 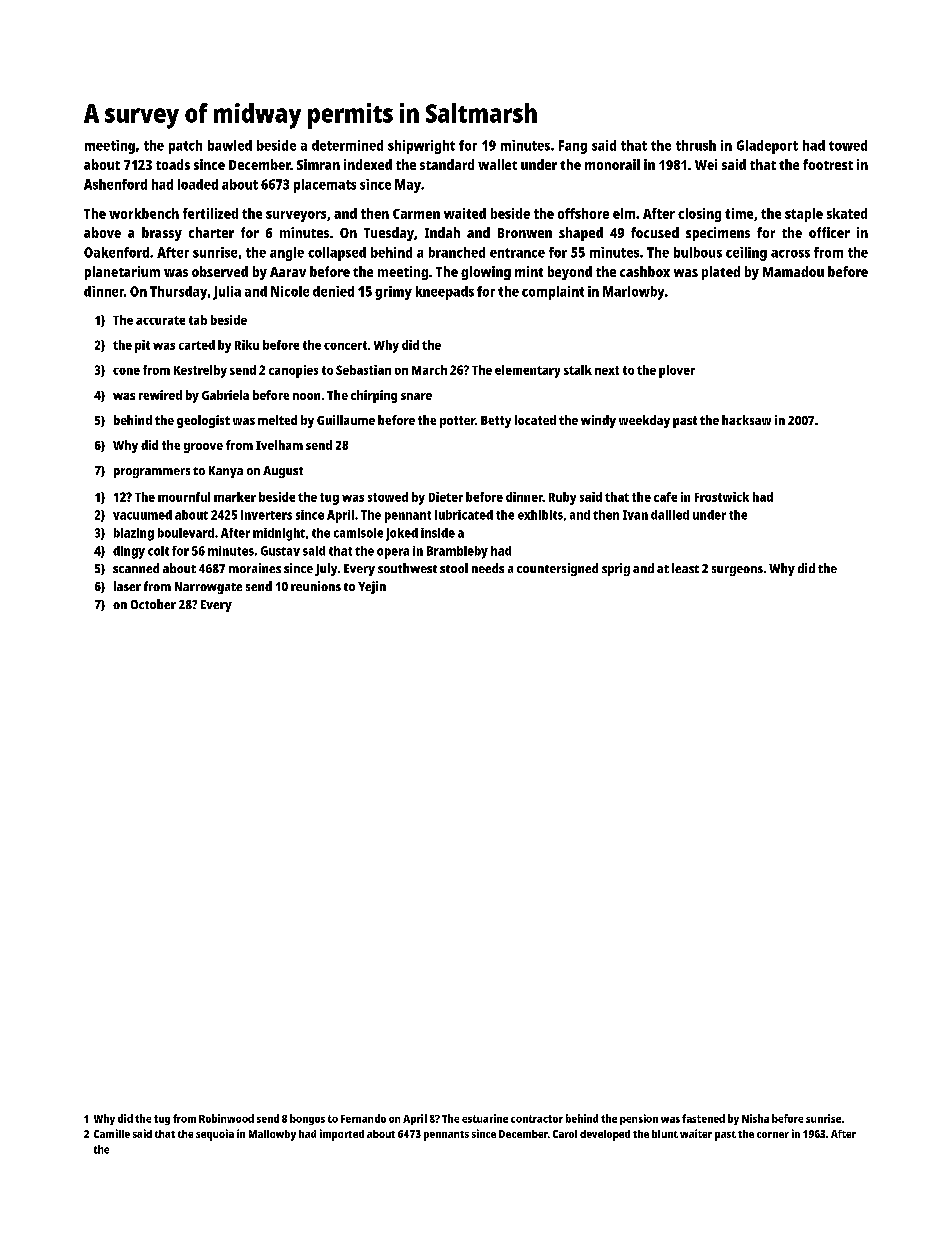 I want to click on Mallowby, so click(x=272, y=1135).
